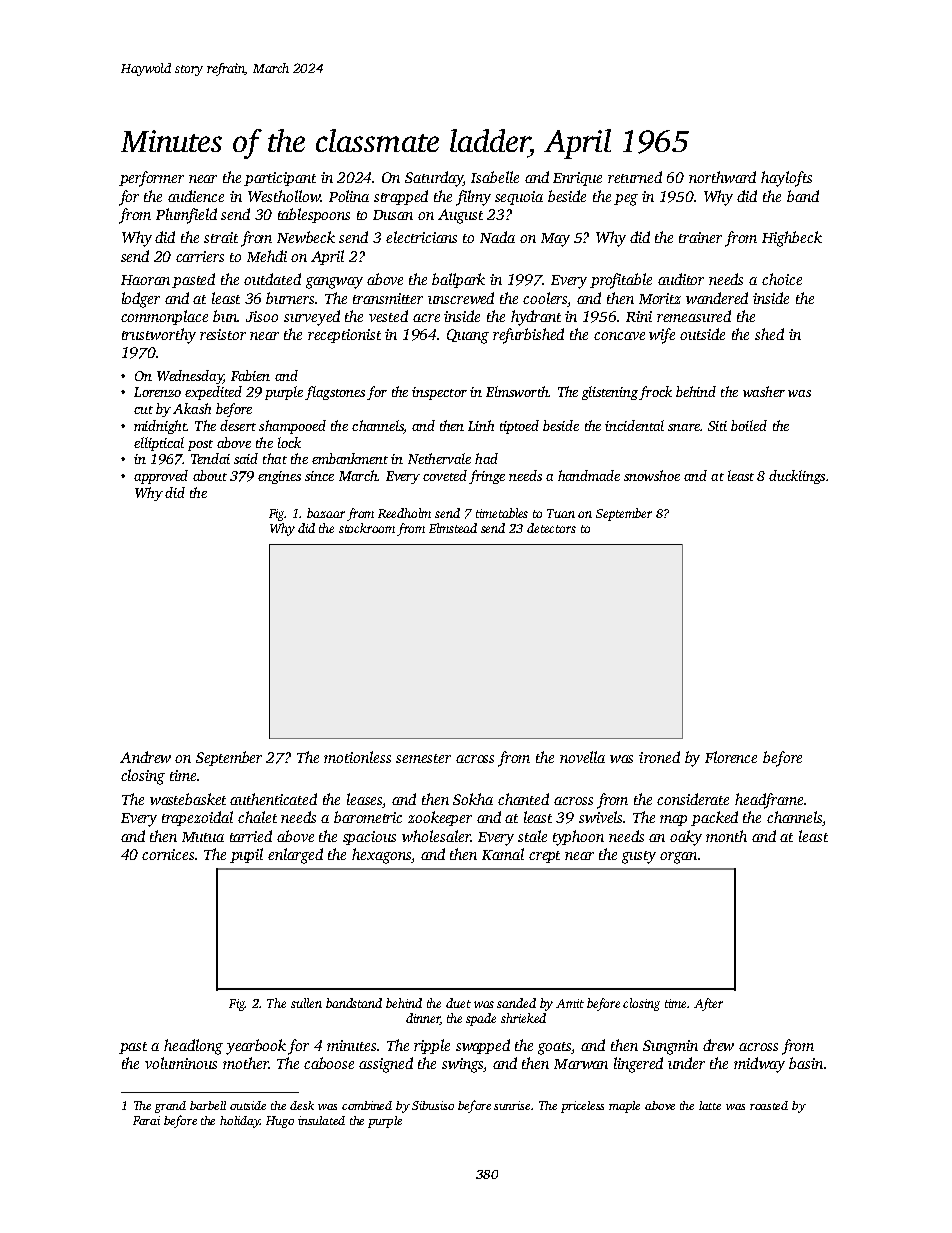  I want to click on inspector, so click(439, 393).
